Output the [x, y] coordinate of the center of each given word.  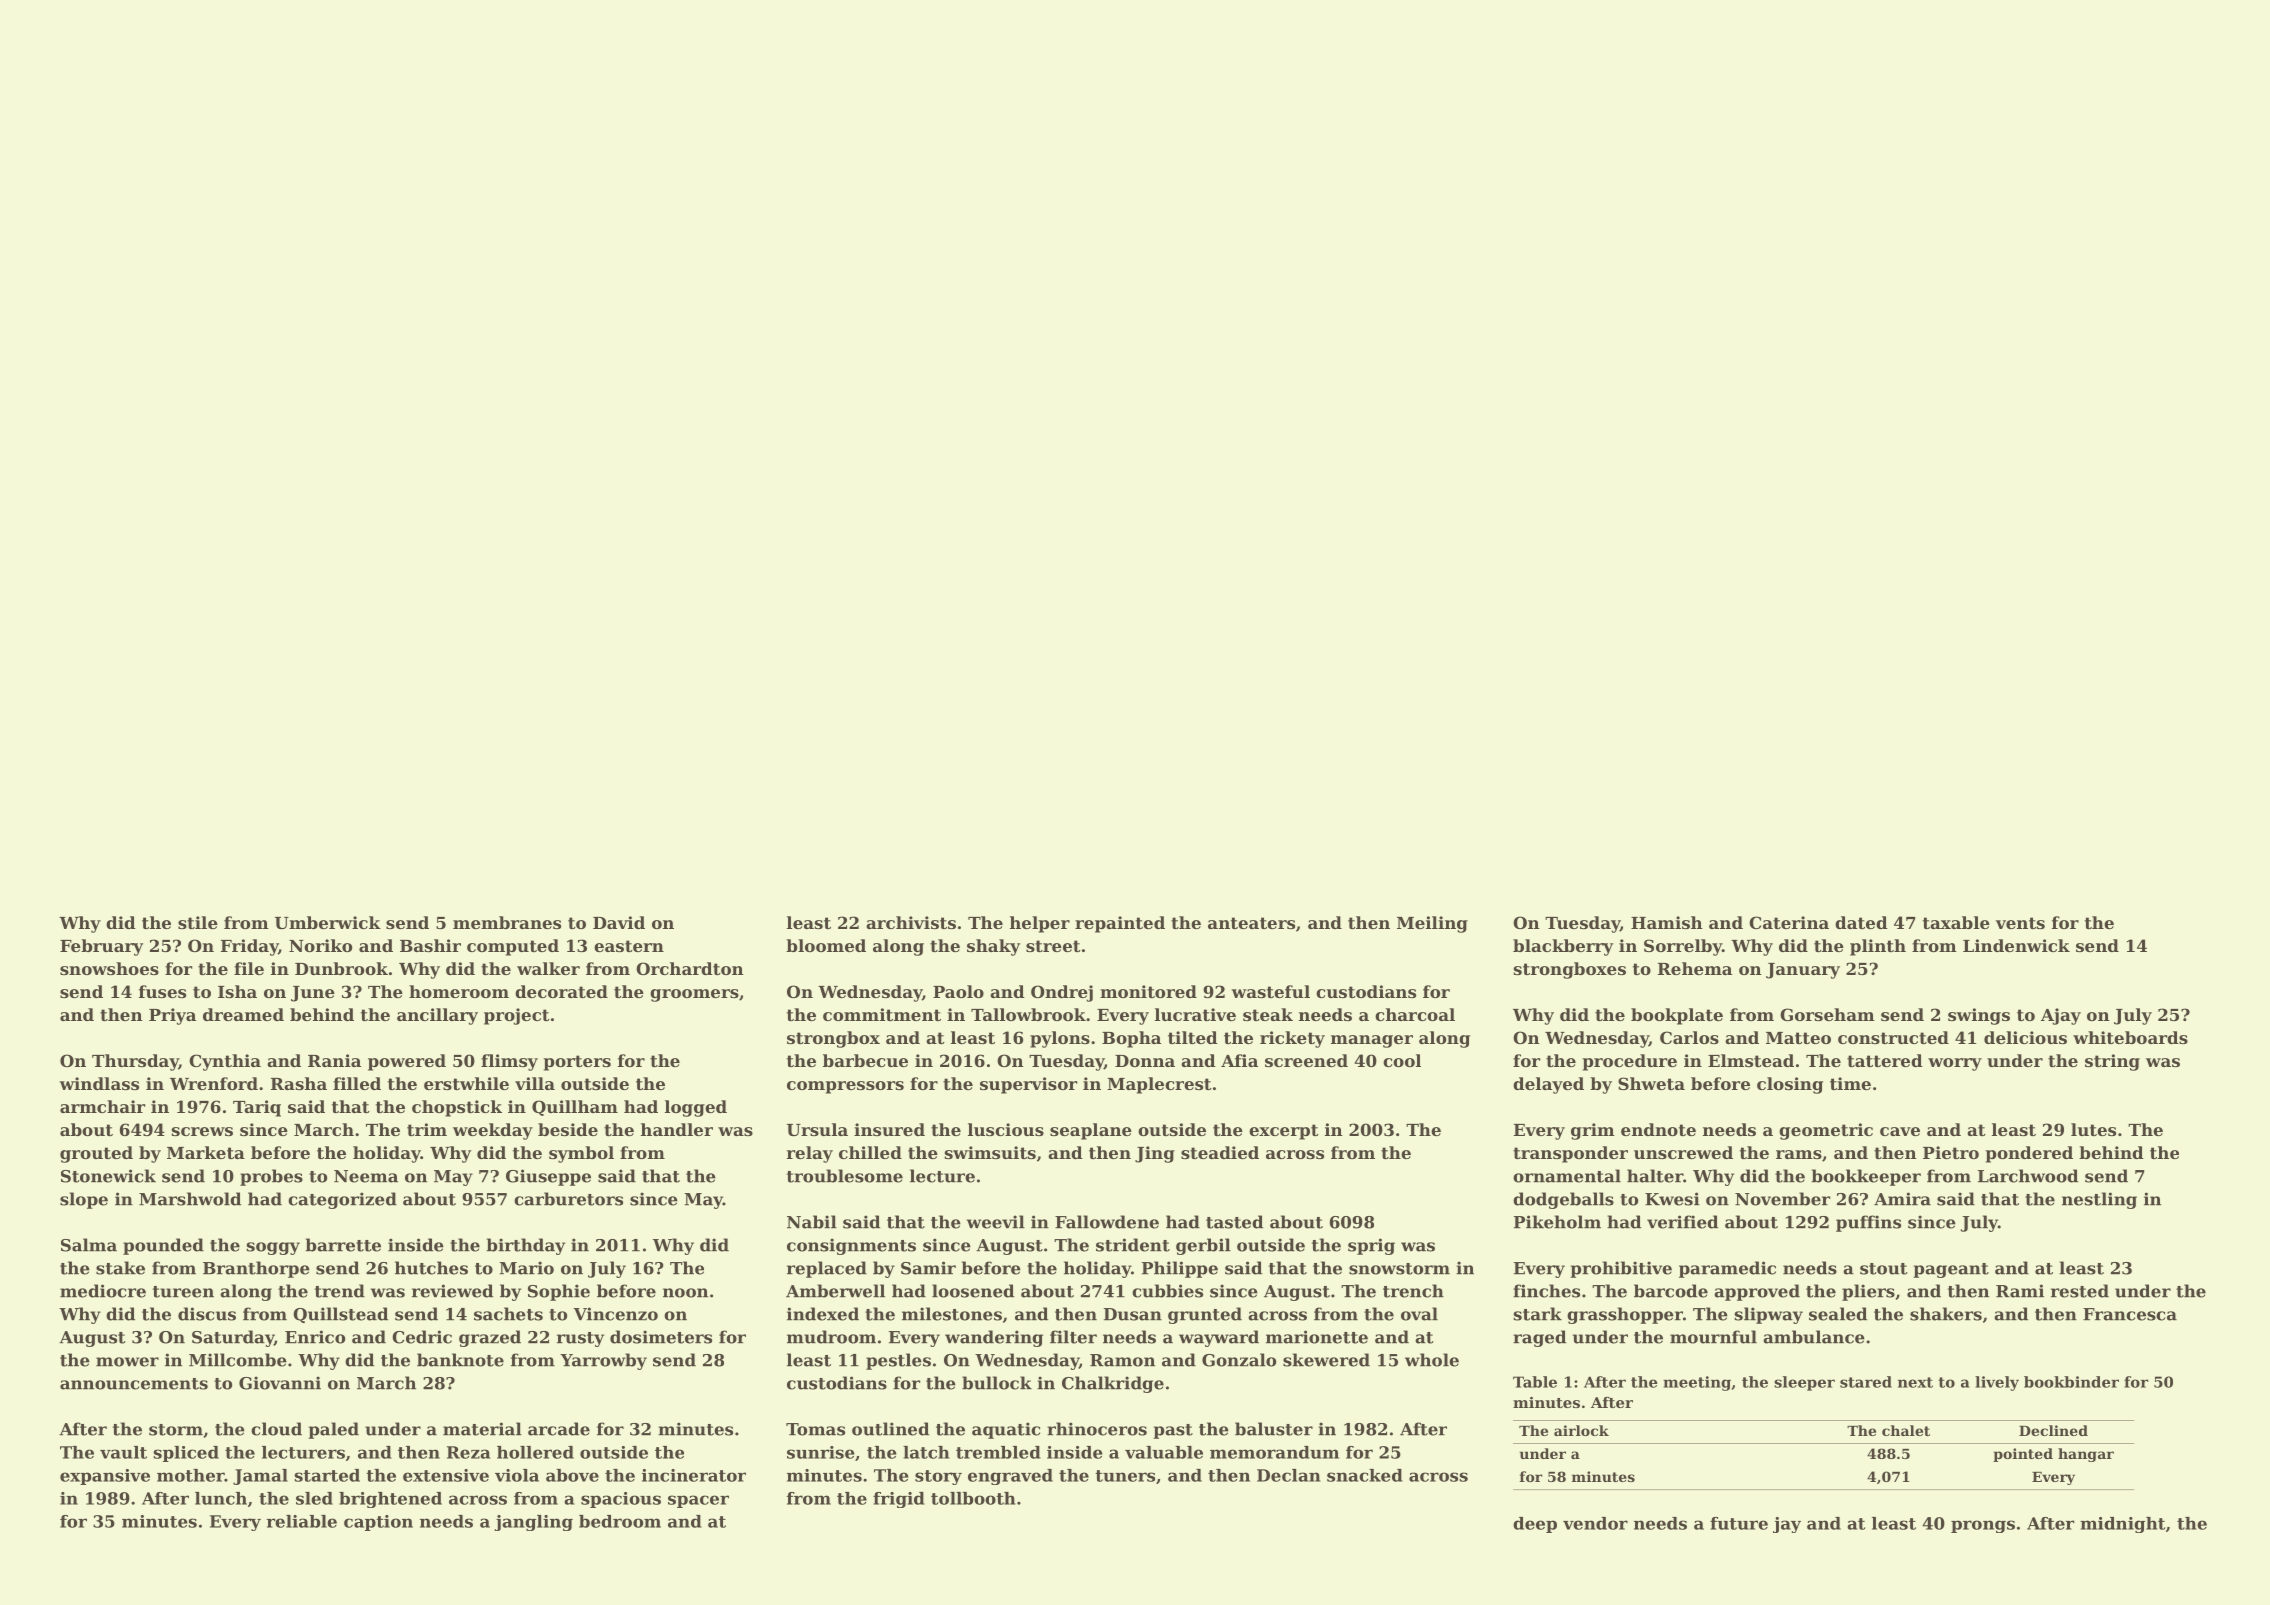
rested [2080, 1291]
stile [198, 922]
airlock [1581, 1430]
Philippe [1180, 1269]
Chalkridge [1113, 1384]
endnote [1658, 1129]
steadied [1220, 1152]
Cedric [422, 1337]
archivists [911, 922]
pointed [2023, 1455]
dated [1861, 922]
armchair [102, 1106]
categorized [342, 1200]
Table [1535, 1382]
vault [123, 1452]
